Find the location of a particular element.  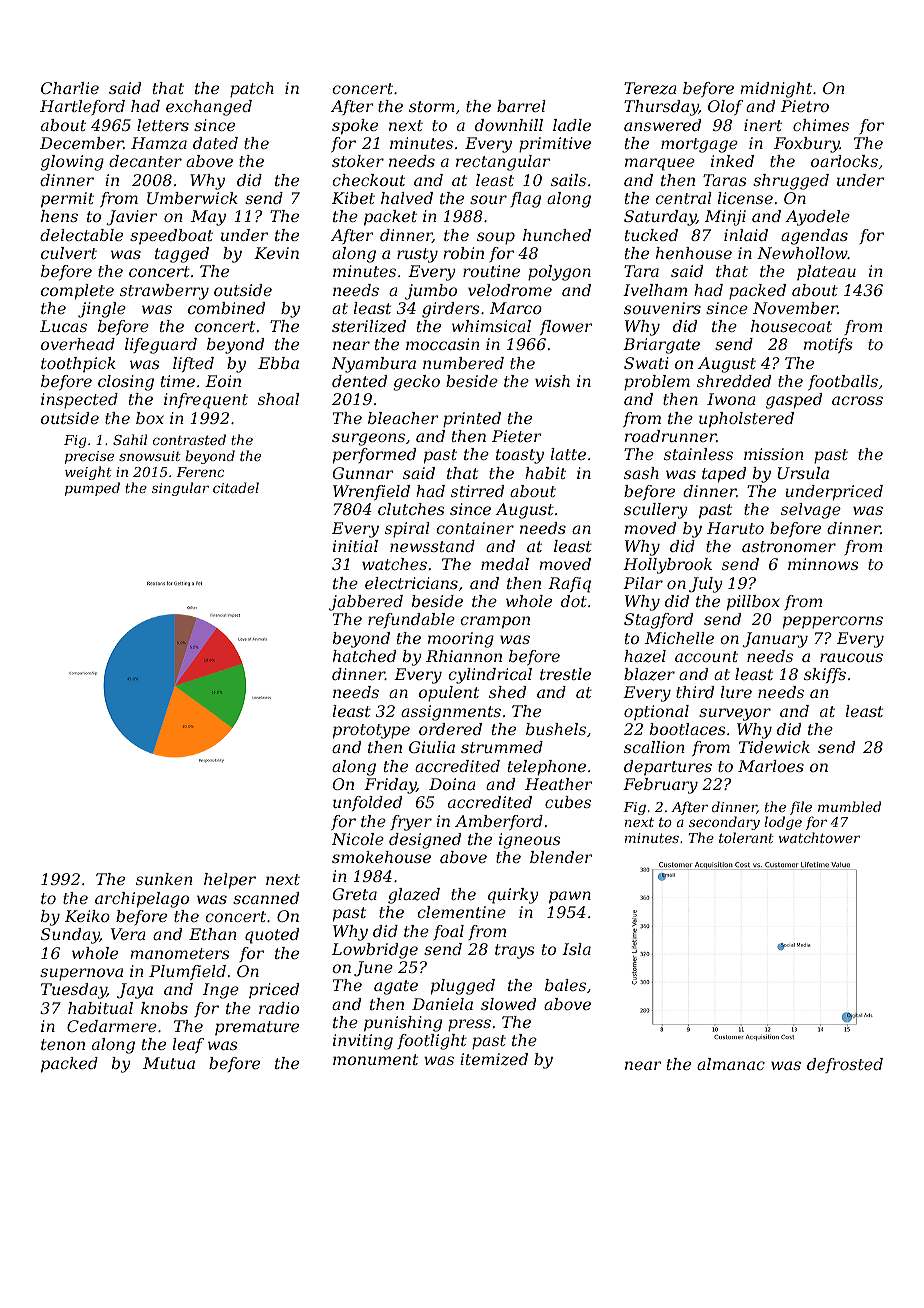

defrosted is located at coordinates (845, 1065).
